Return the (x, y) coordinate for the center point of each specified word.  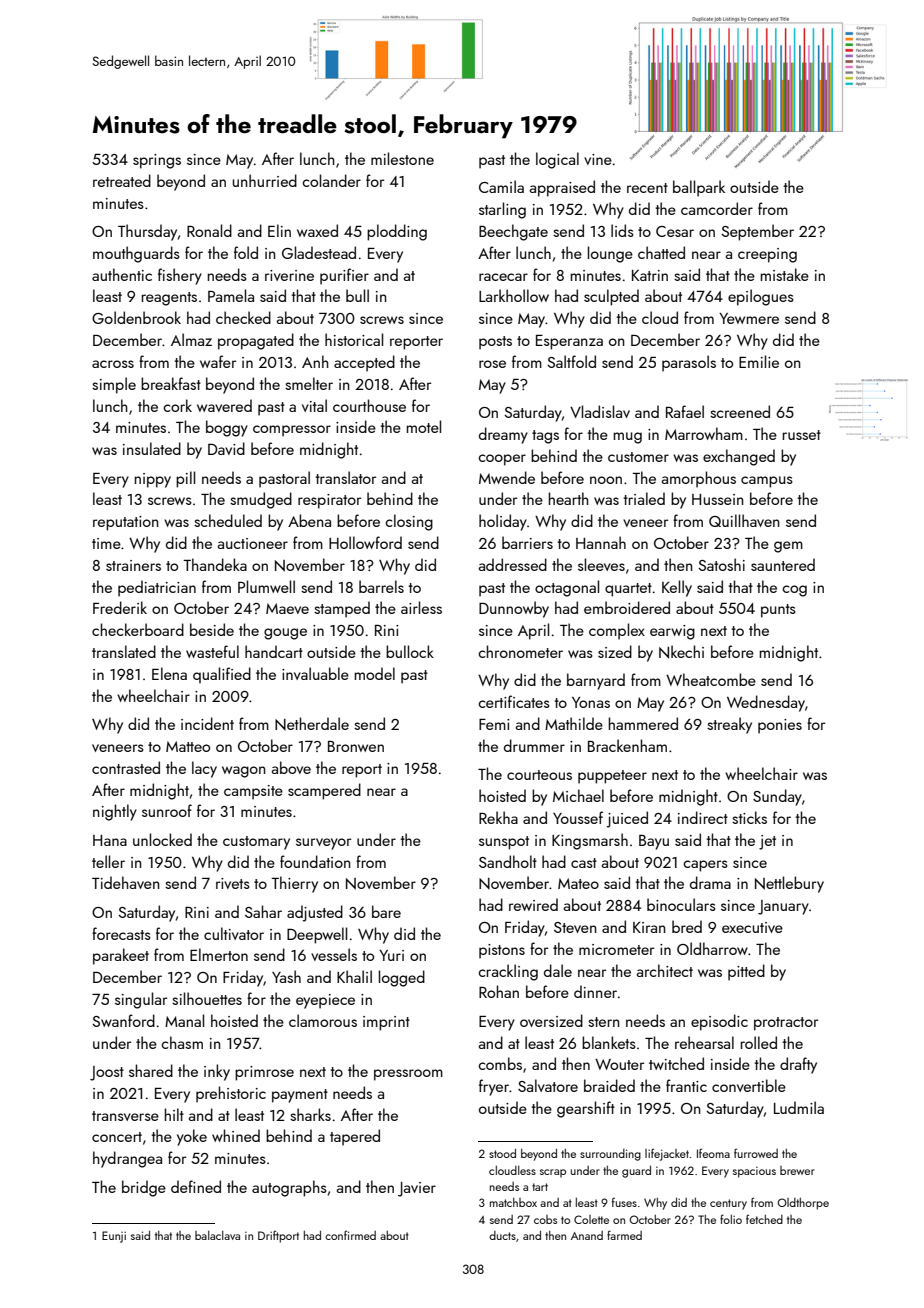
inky (217, 1072)
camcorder (717, 208)
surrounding (610, 1155)
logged (402, 978)
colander (331, 180)
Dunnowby (514, 609)
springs (157, 161)
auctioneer (253, 543)
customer (638, 457)
